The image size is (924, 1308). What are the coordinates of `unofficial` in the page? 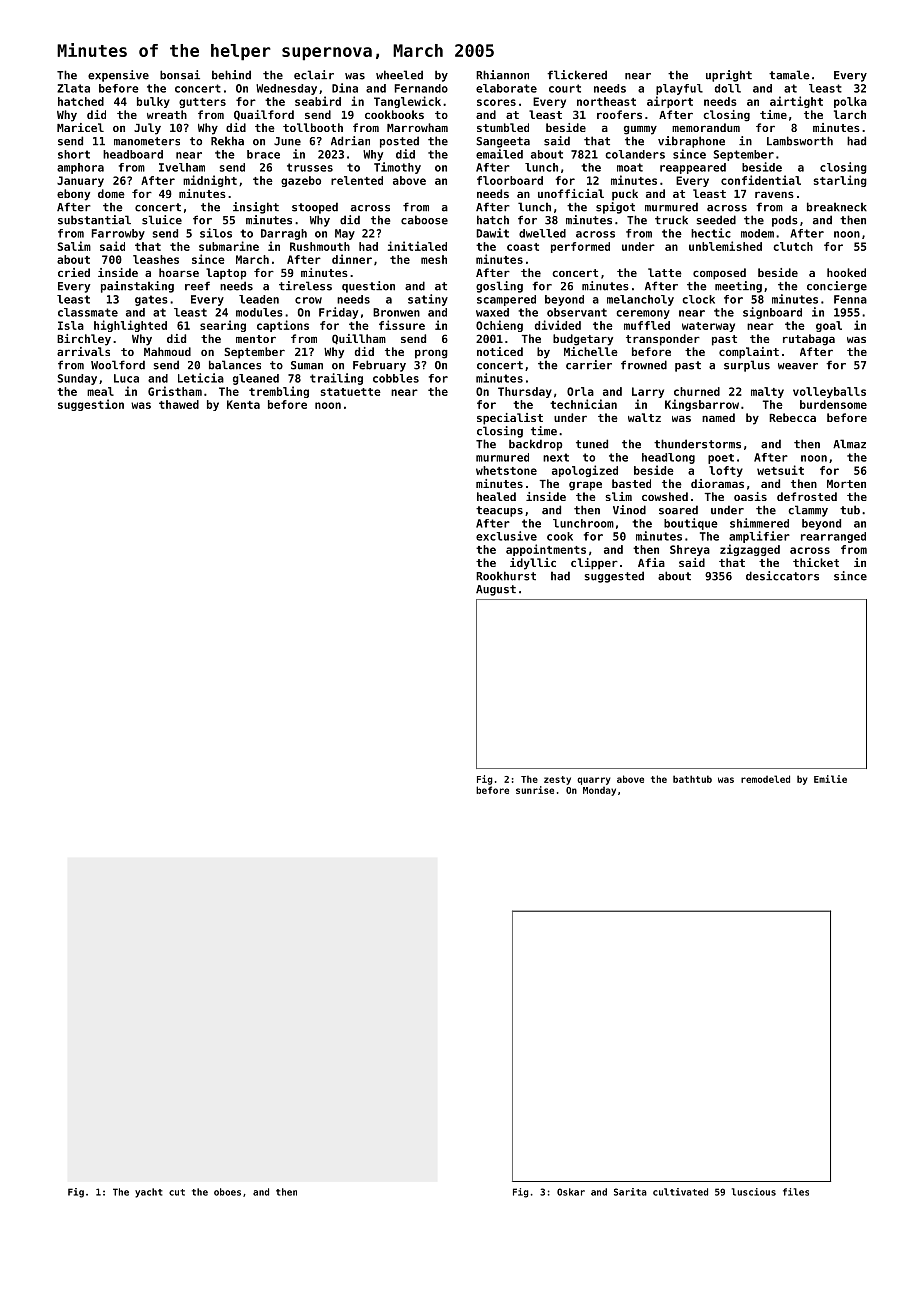 It's located at (571, 193).
